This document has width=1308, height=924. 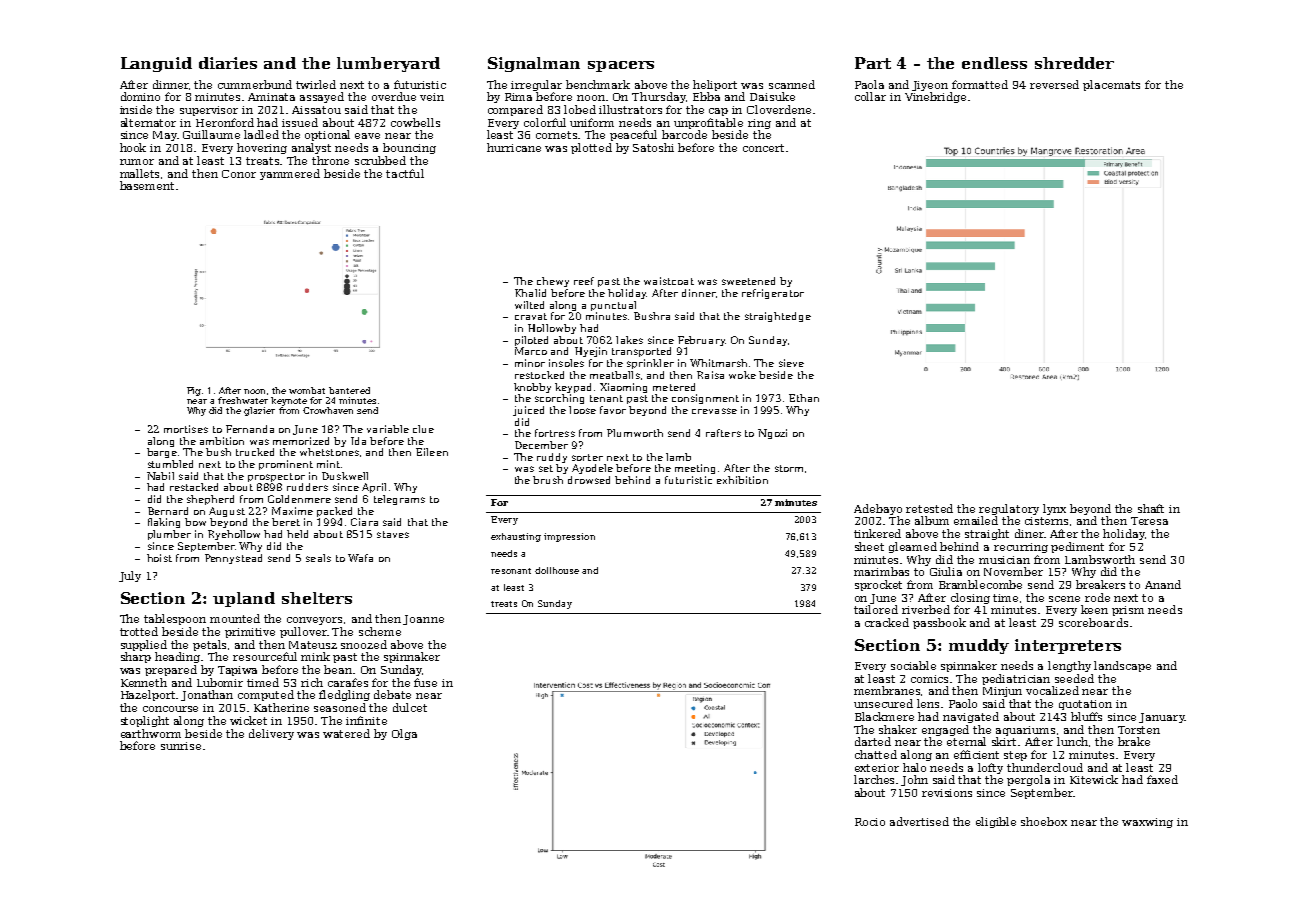 I want to click on shepherd, so click(x=210, y=500).
